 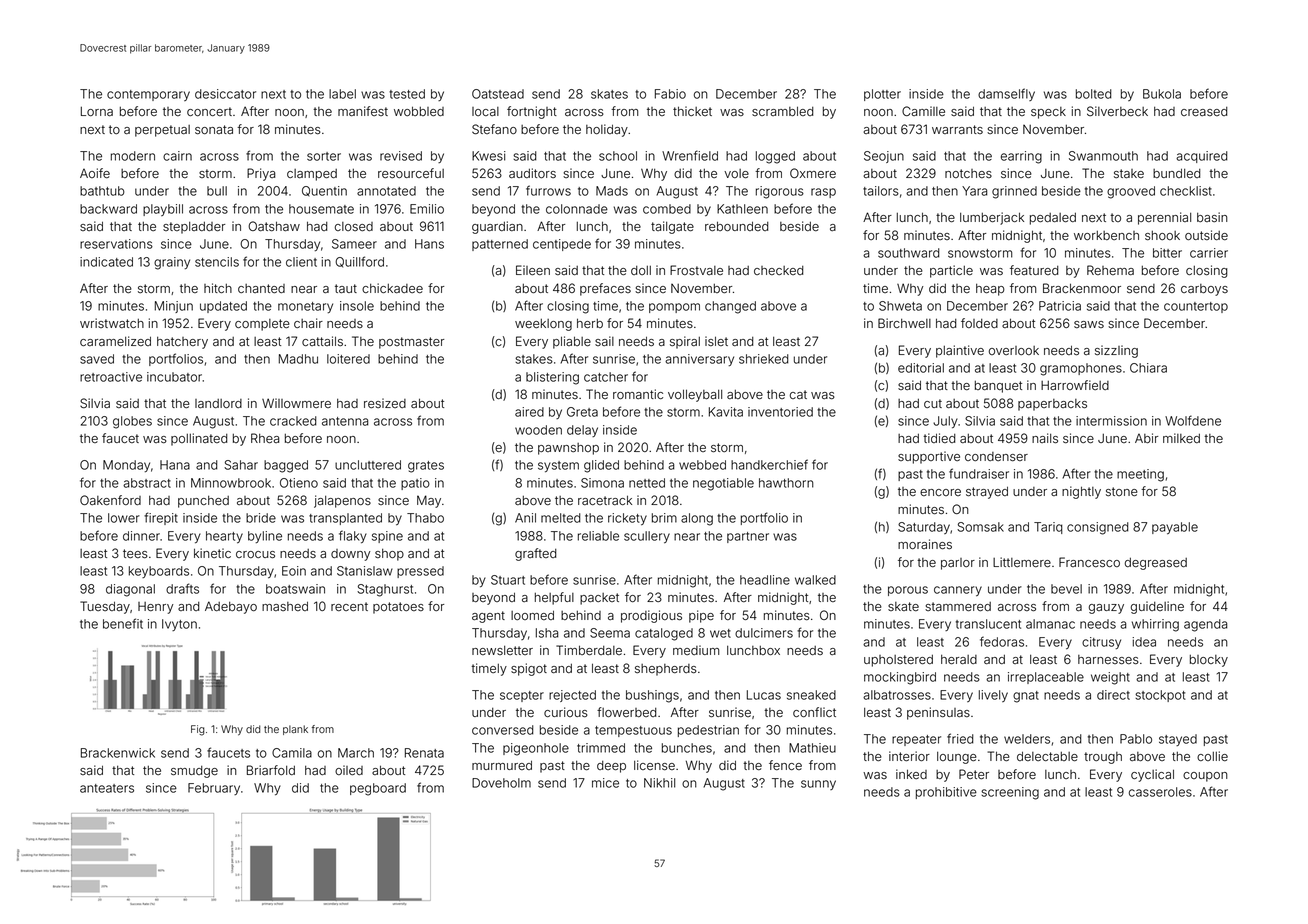 I want to click on grafted, so click(x=536, y=554).
